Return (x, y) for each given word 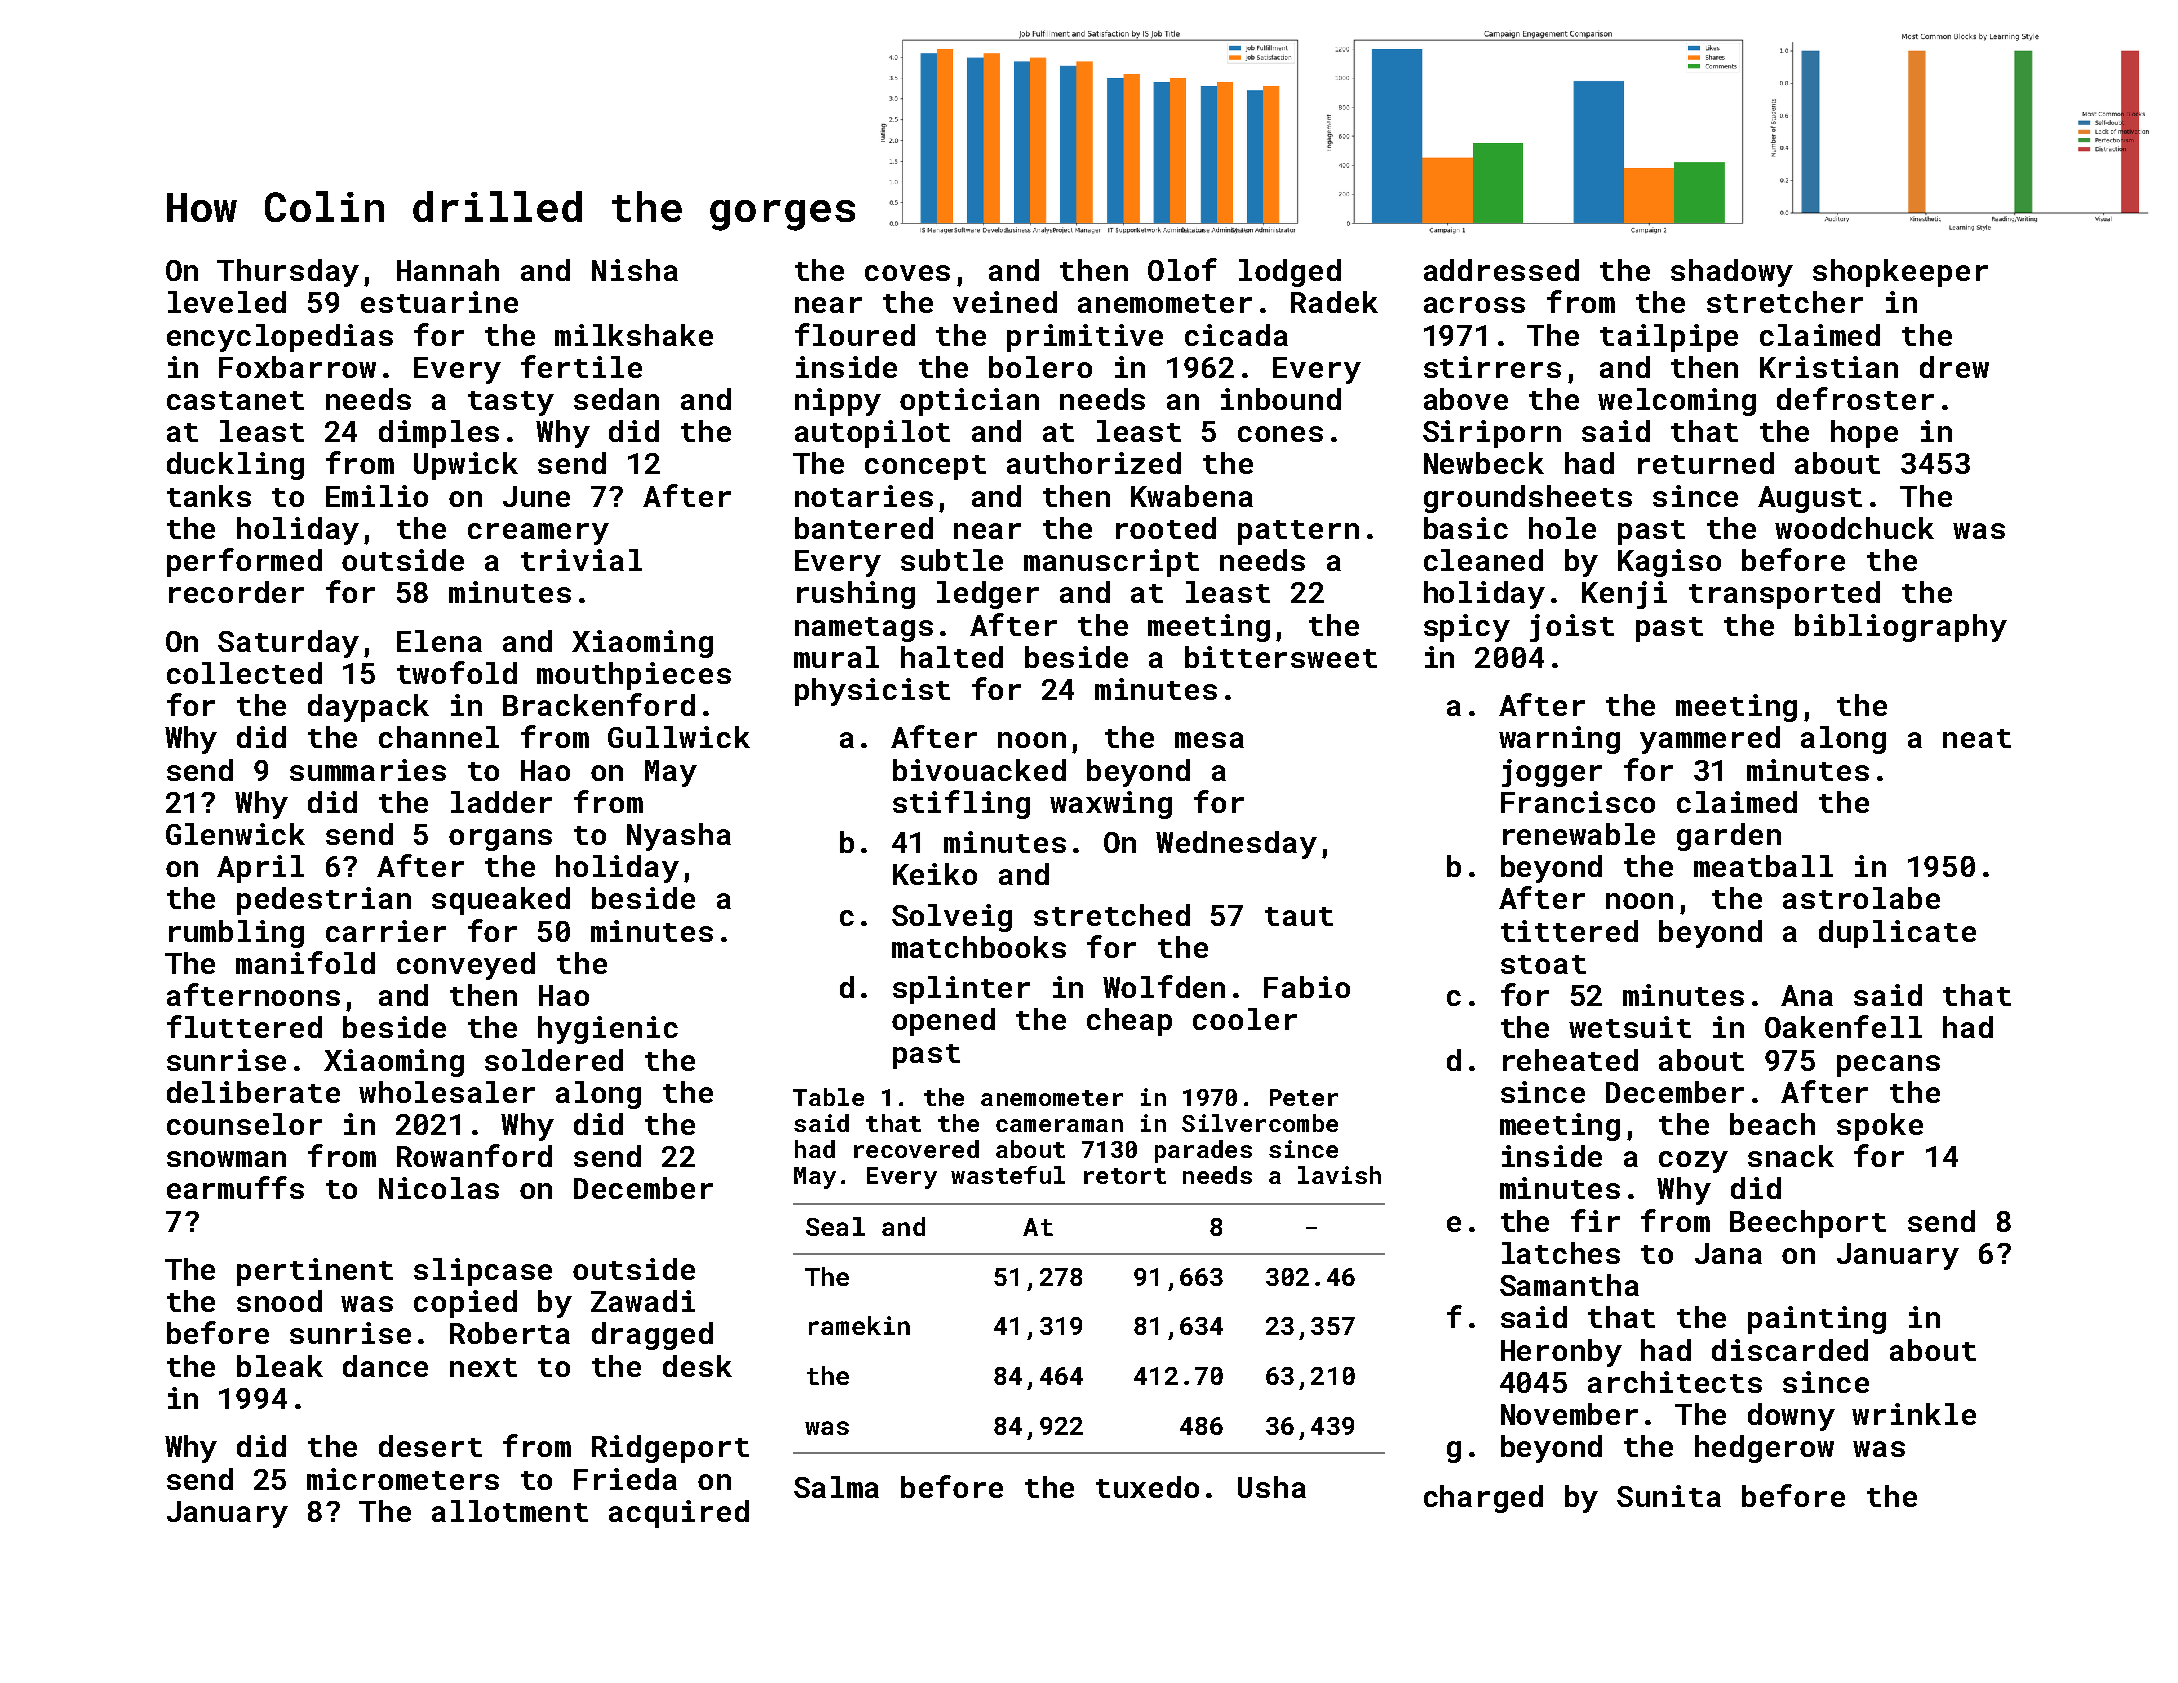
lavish (1339, 1175)
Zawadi (643, 1301)
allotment (510, 1511)
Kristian (1829, 367)
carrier (386, 931)
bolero (1040, 367)
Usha (1272, 1487)
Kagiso (1669, 563)
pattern (1298, 532)
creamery (538, 534)
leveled (227, 302)
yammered (1710, 740)
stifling (961, 804)
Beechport (1808, 1224)
